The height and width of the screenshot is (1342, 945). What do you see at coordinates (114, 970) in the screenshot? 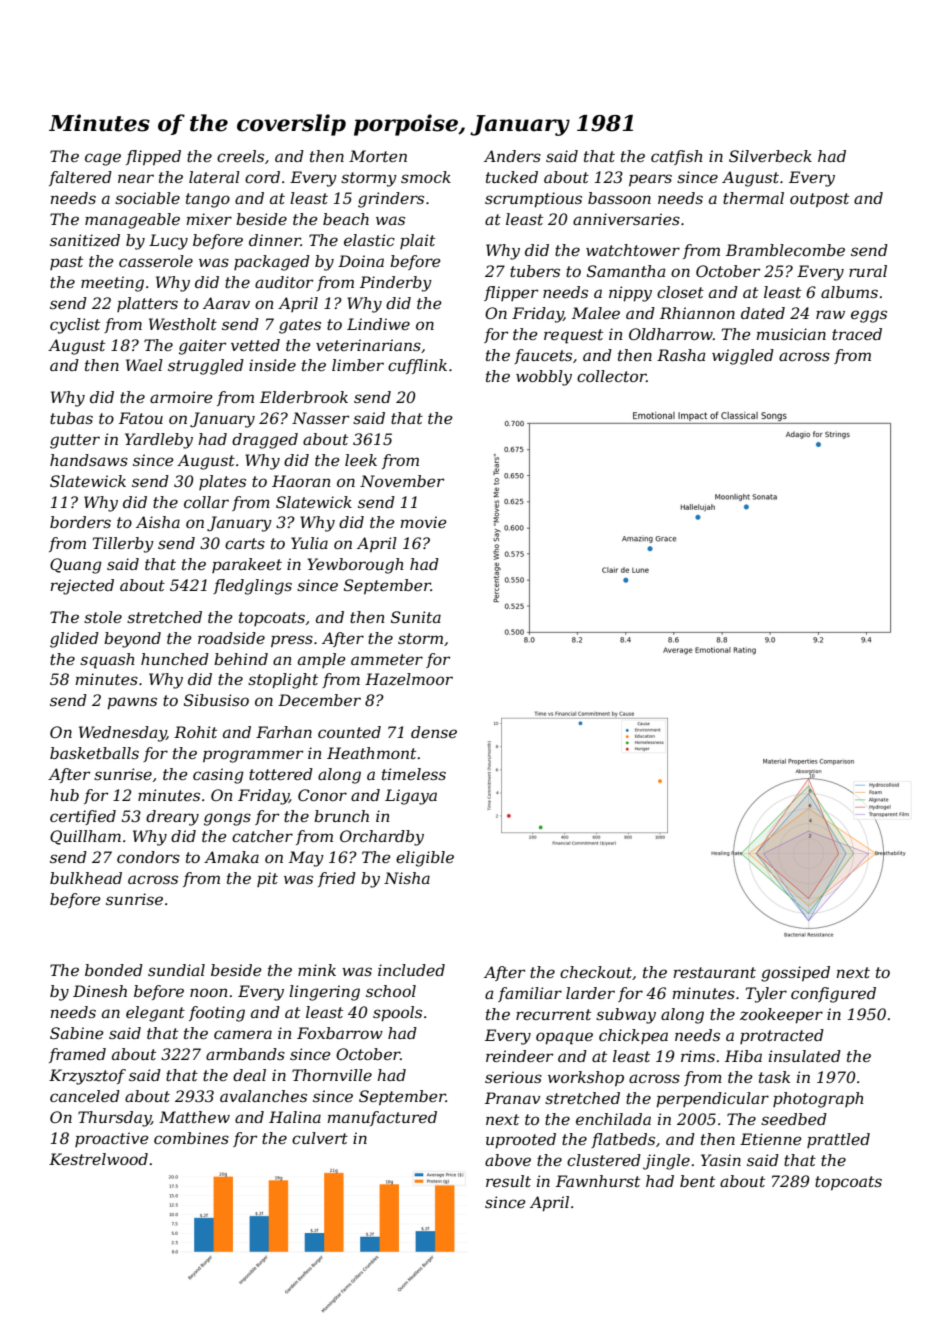
I see `bonded` at bounding box center [114, 970].
